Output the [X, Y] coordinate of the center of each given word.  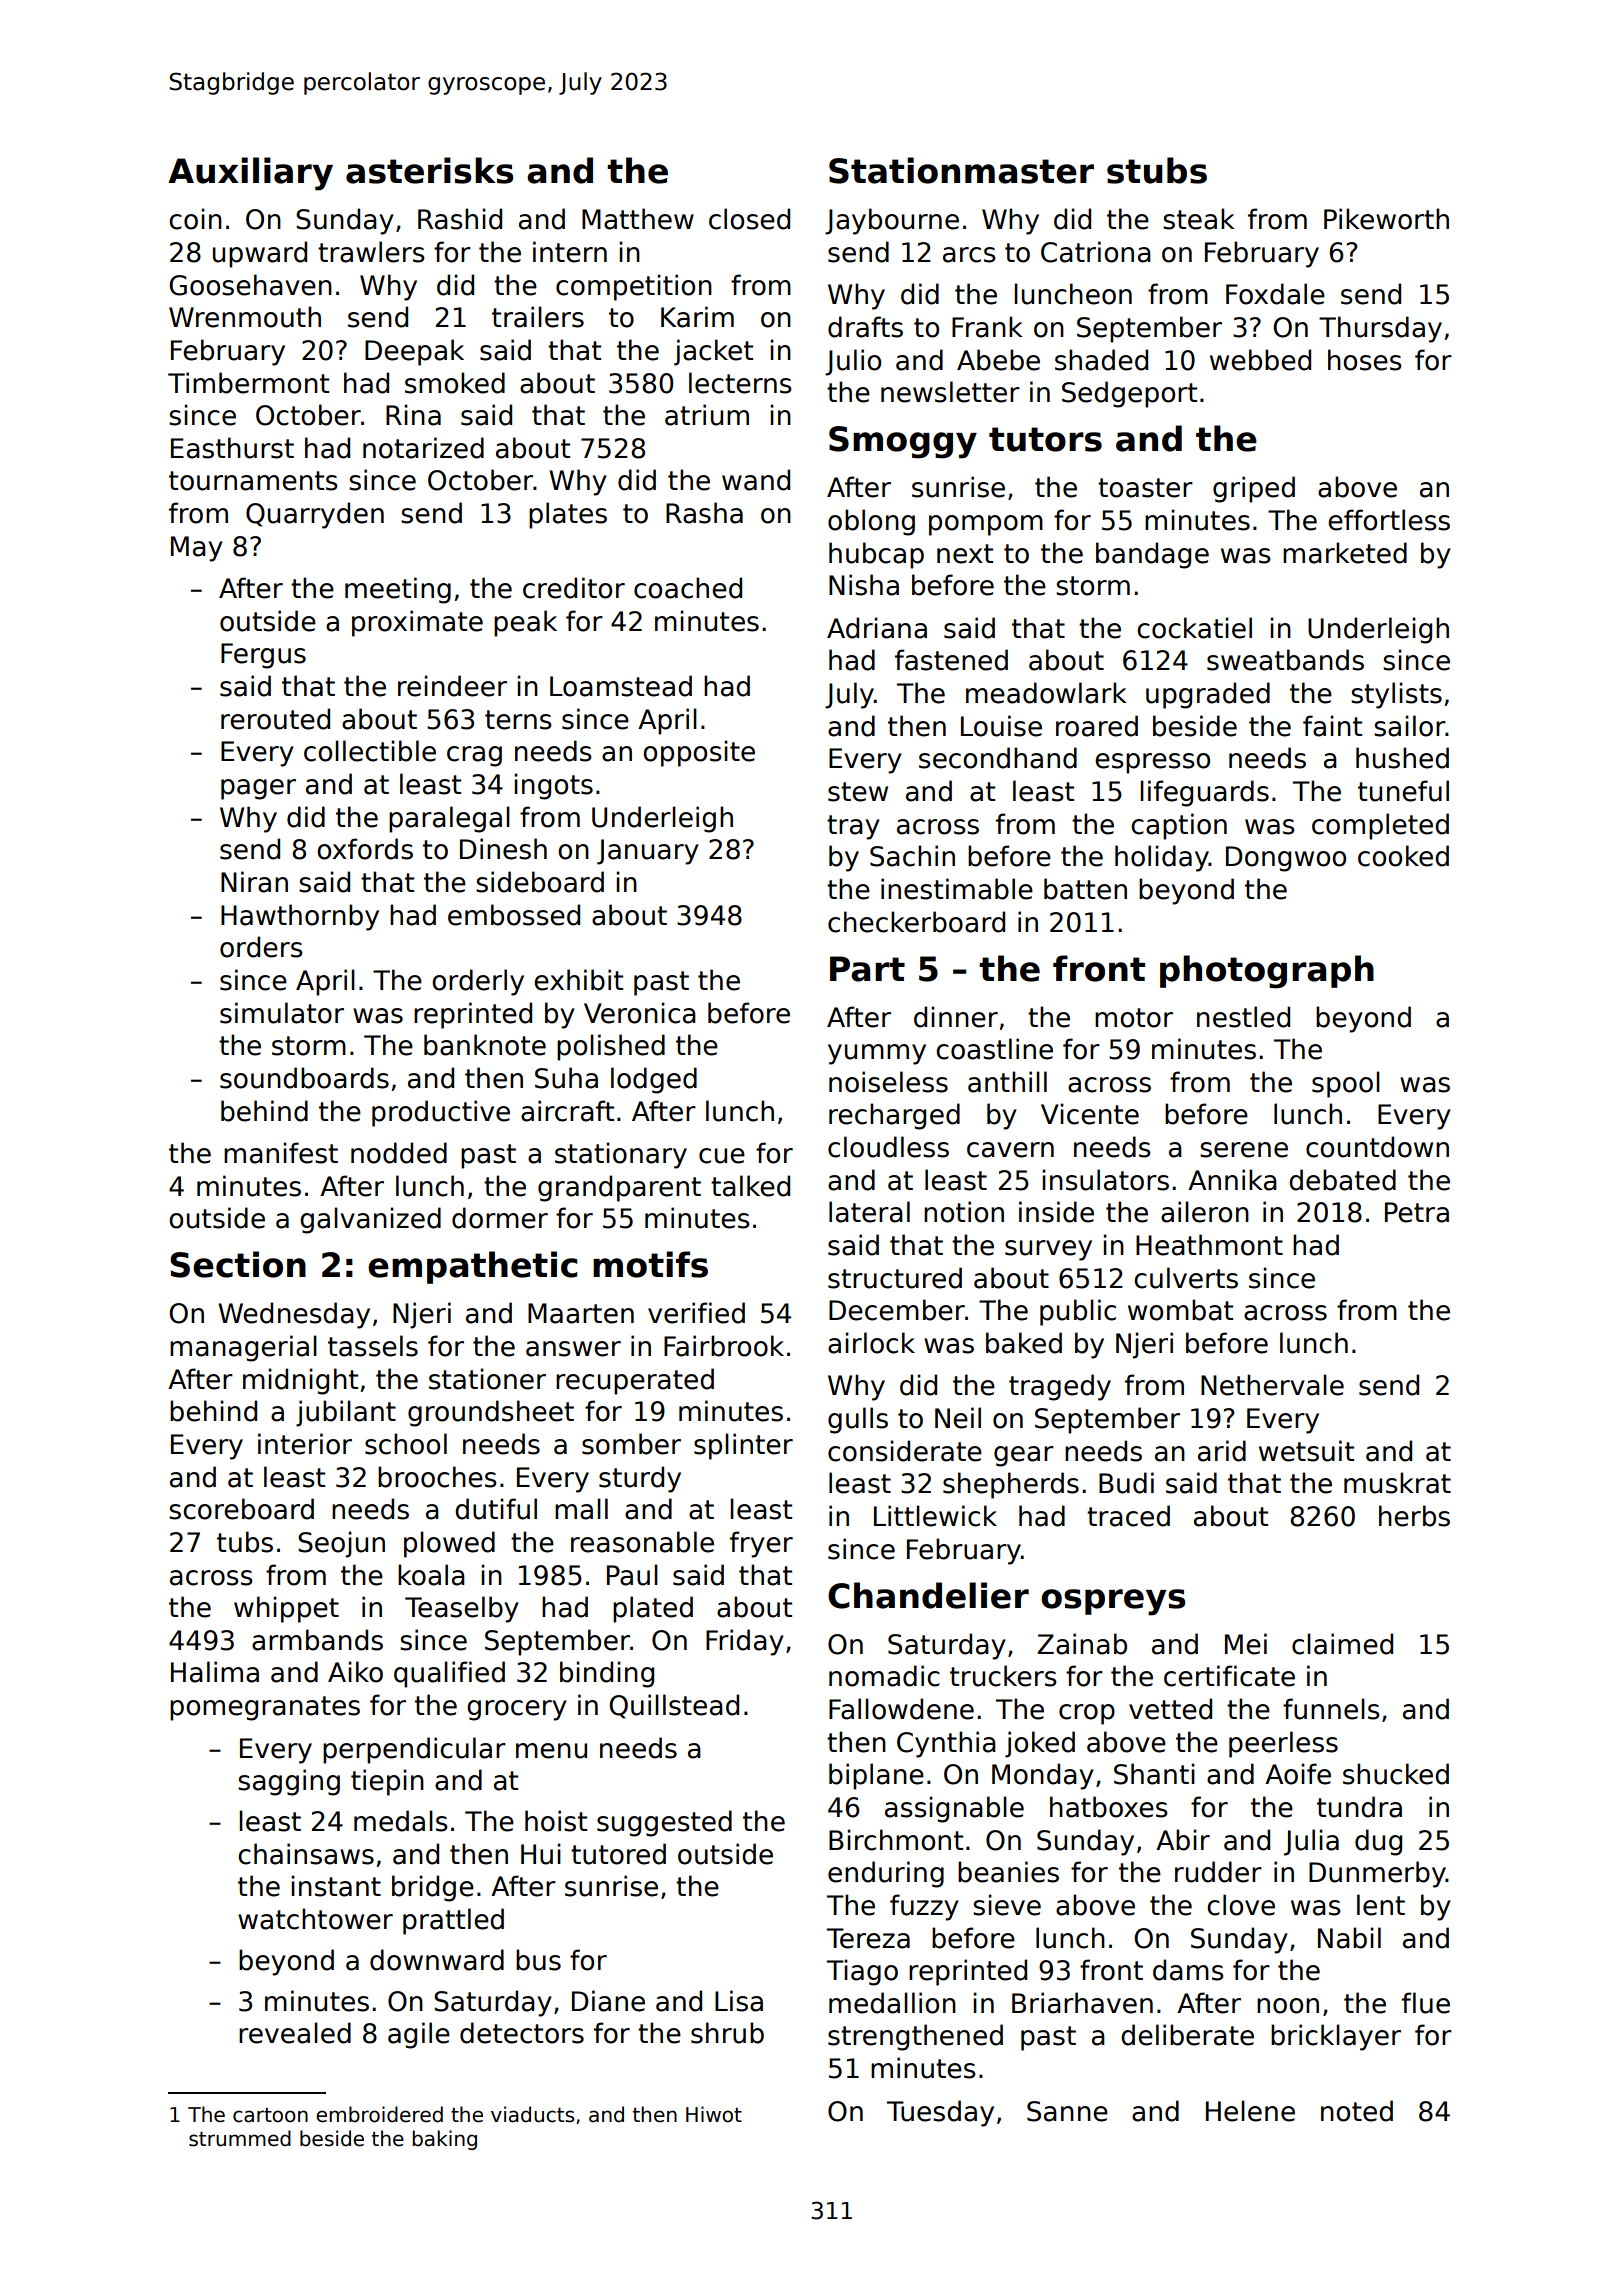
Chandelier [928, 1595]
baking [444, 2140]
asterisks [429, 170]
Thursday [1380, 329]
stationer [487, 1379]
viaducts [532, 2114]
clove [1241, 1905]
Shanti [1154, 1774]
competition [634, 287]
